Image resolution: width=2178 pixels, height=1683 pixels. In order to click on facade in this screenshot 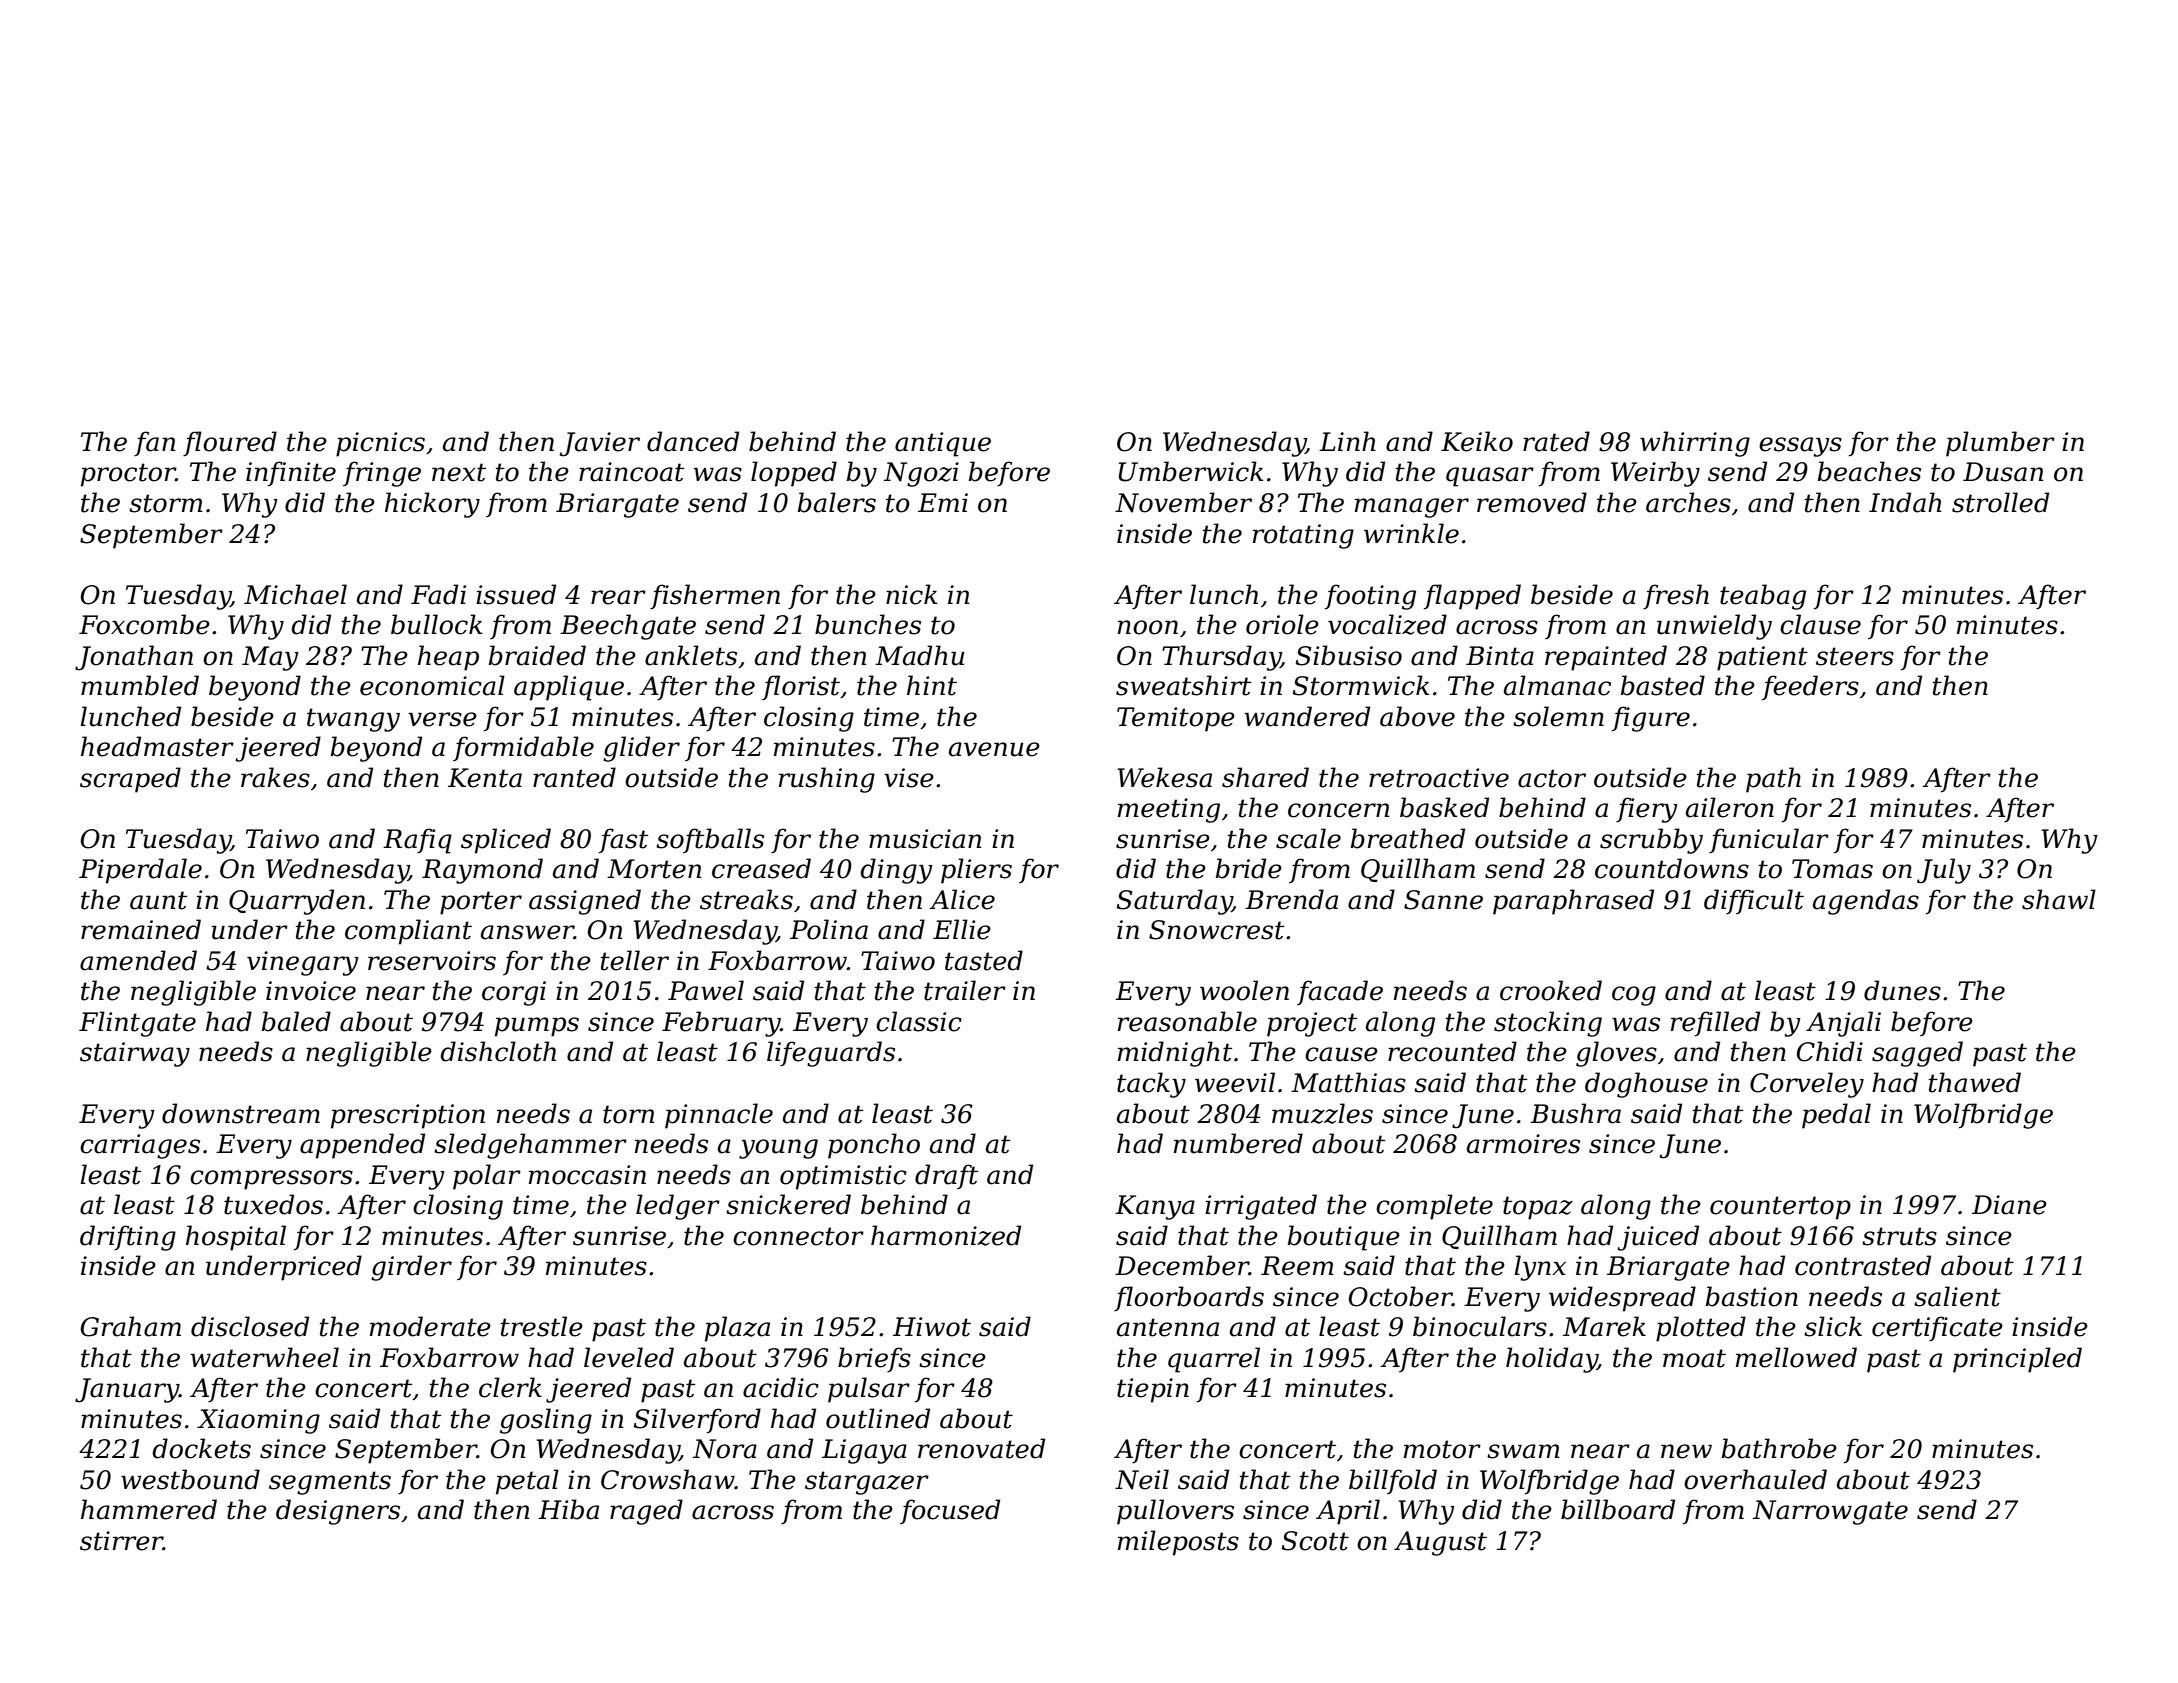, I will do `click(1340, 992)`.
